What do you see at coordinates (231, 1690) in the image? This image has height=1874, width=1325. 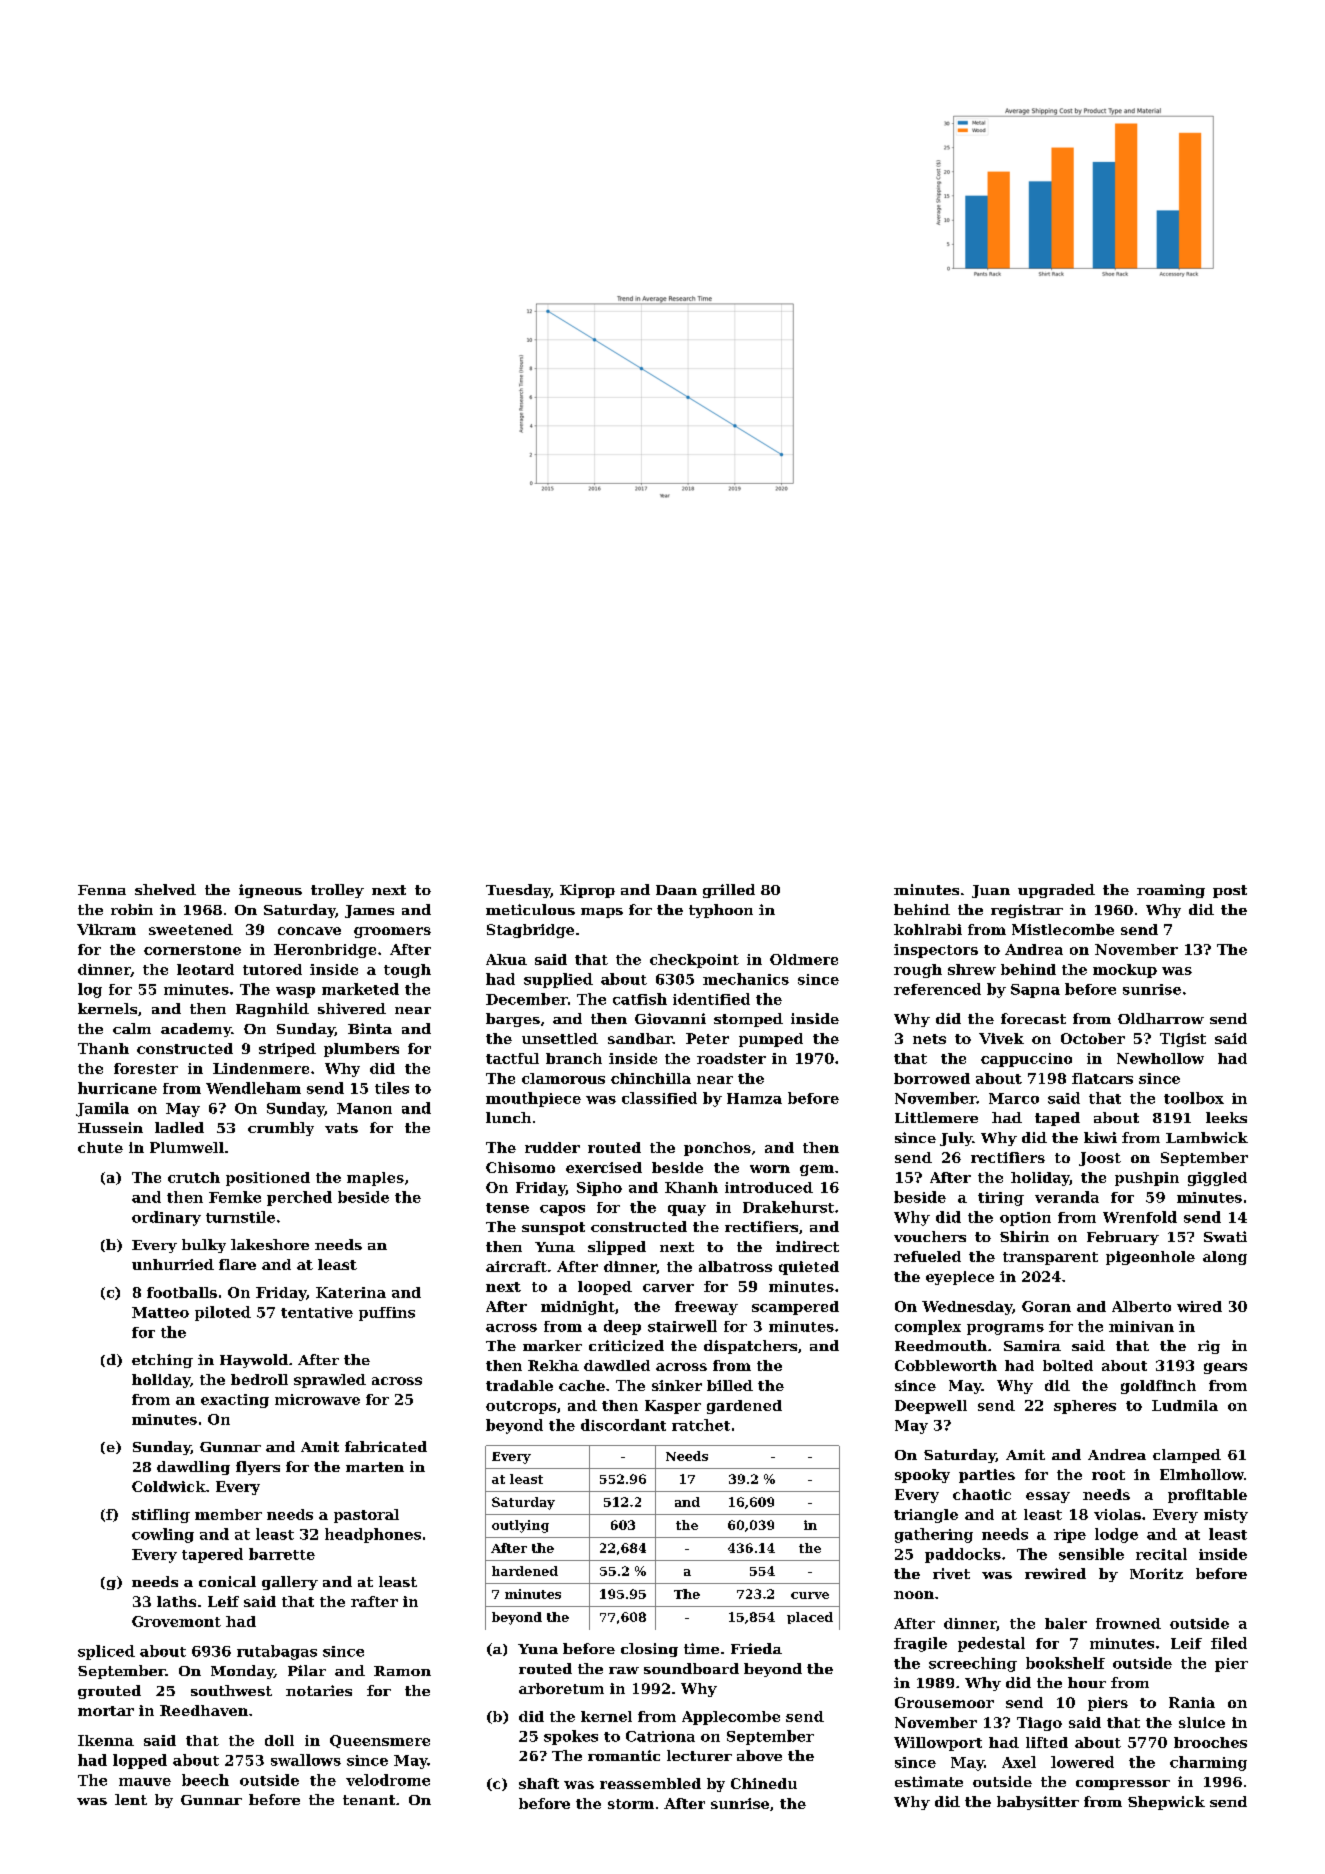 I see `southwest` at bounding box center [231, 1690].
